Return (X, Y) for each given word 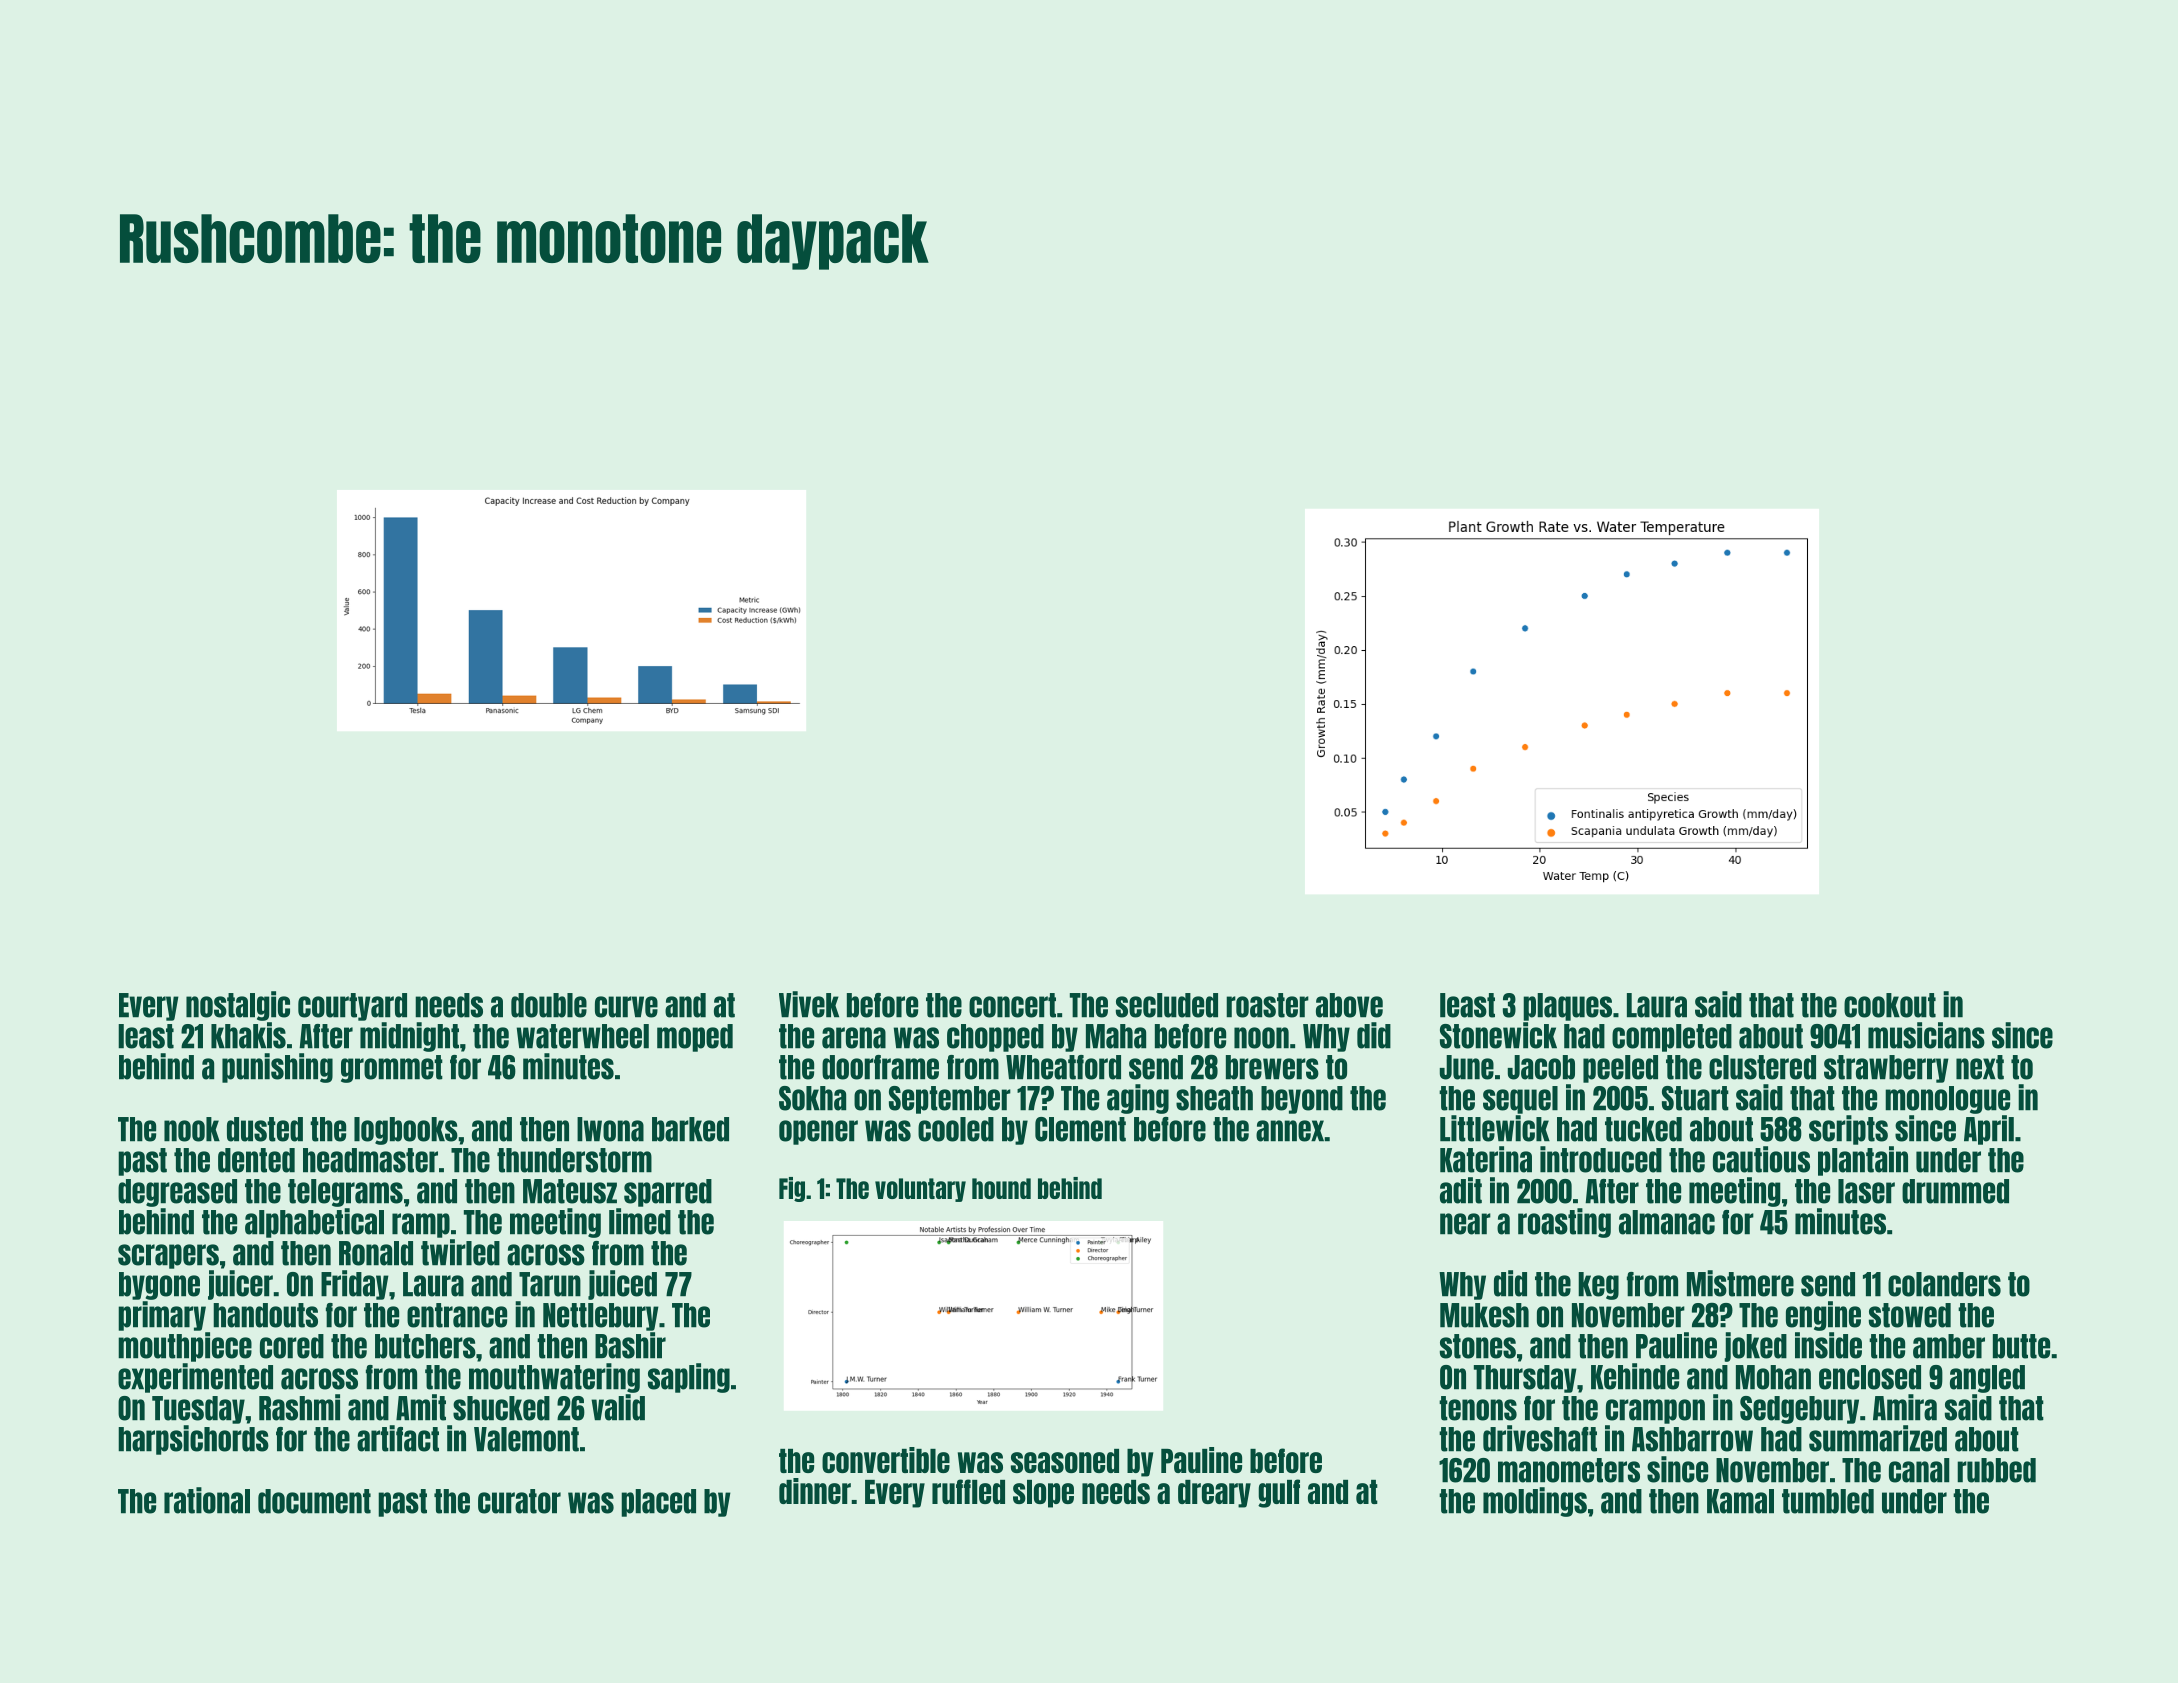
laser (1866, 1191)
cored (292, 1346)
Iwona (610, 1129)
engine (1823, 1316)
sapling (689, 1378)
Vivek (809, 1004)
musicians (1926, 1035)
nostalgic (238, 1006)
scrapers (168, 1256)
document (314, 1501)
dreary (1214, 1494)
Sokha (812, 1098)
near (1465, 1224)
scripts (1848, 1130)
